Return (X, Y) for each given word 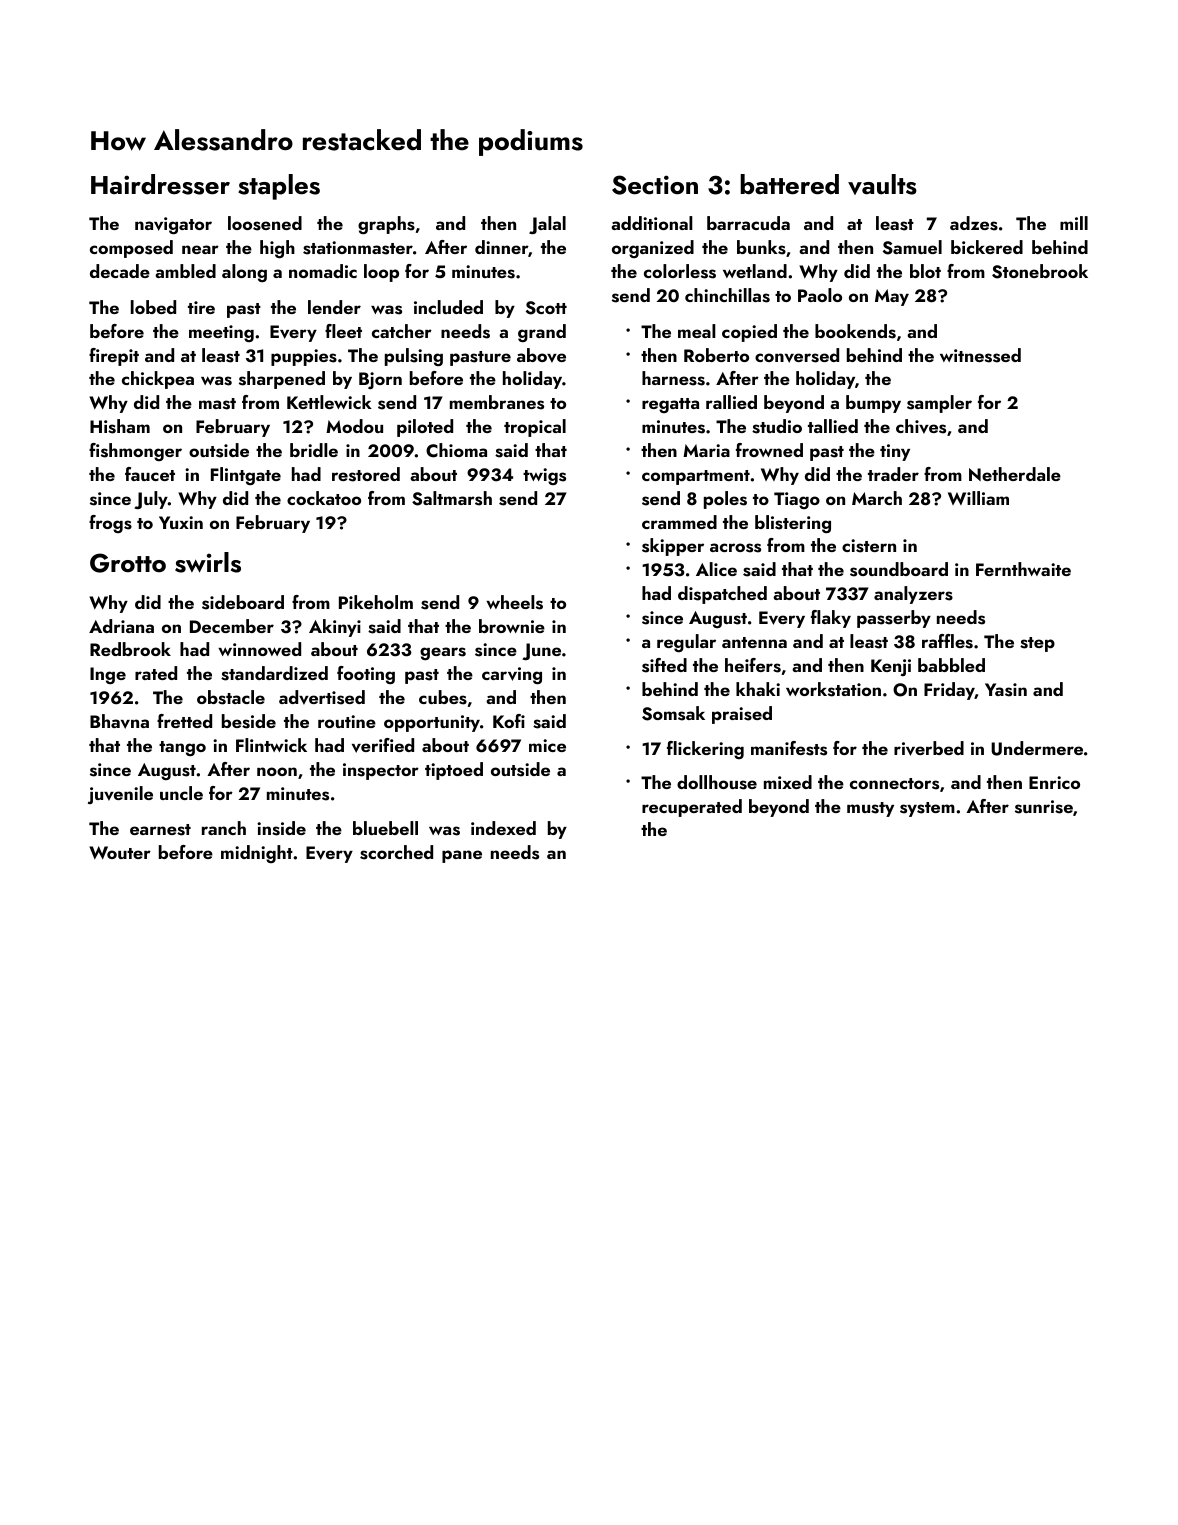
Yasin (1006, 690)
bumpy (873, 404)
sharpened (282, 380)
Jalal (547, 225)
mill (1074, 223)
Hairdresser (160, 184)
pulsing (414, 357)
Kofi (509, 721)
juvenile (120, 795)
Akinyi (335, 628)
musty (870, 809)
